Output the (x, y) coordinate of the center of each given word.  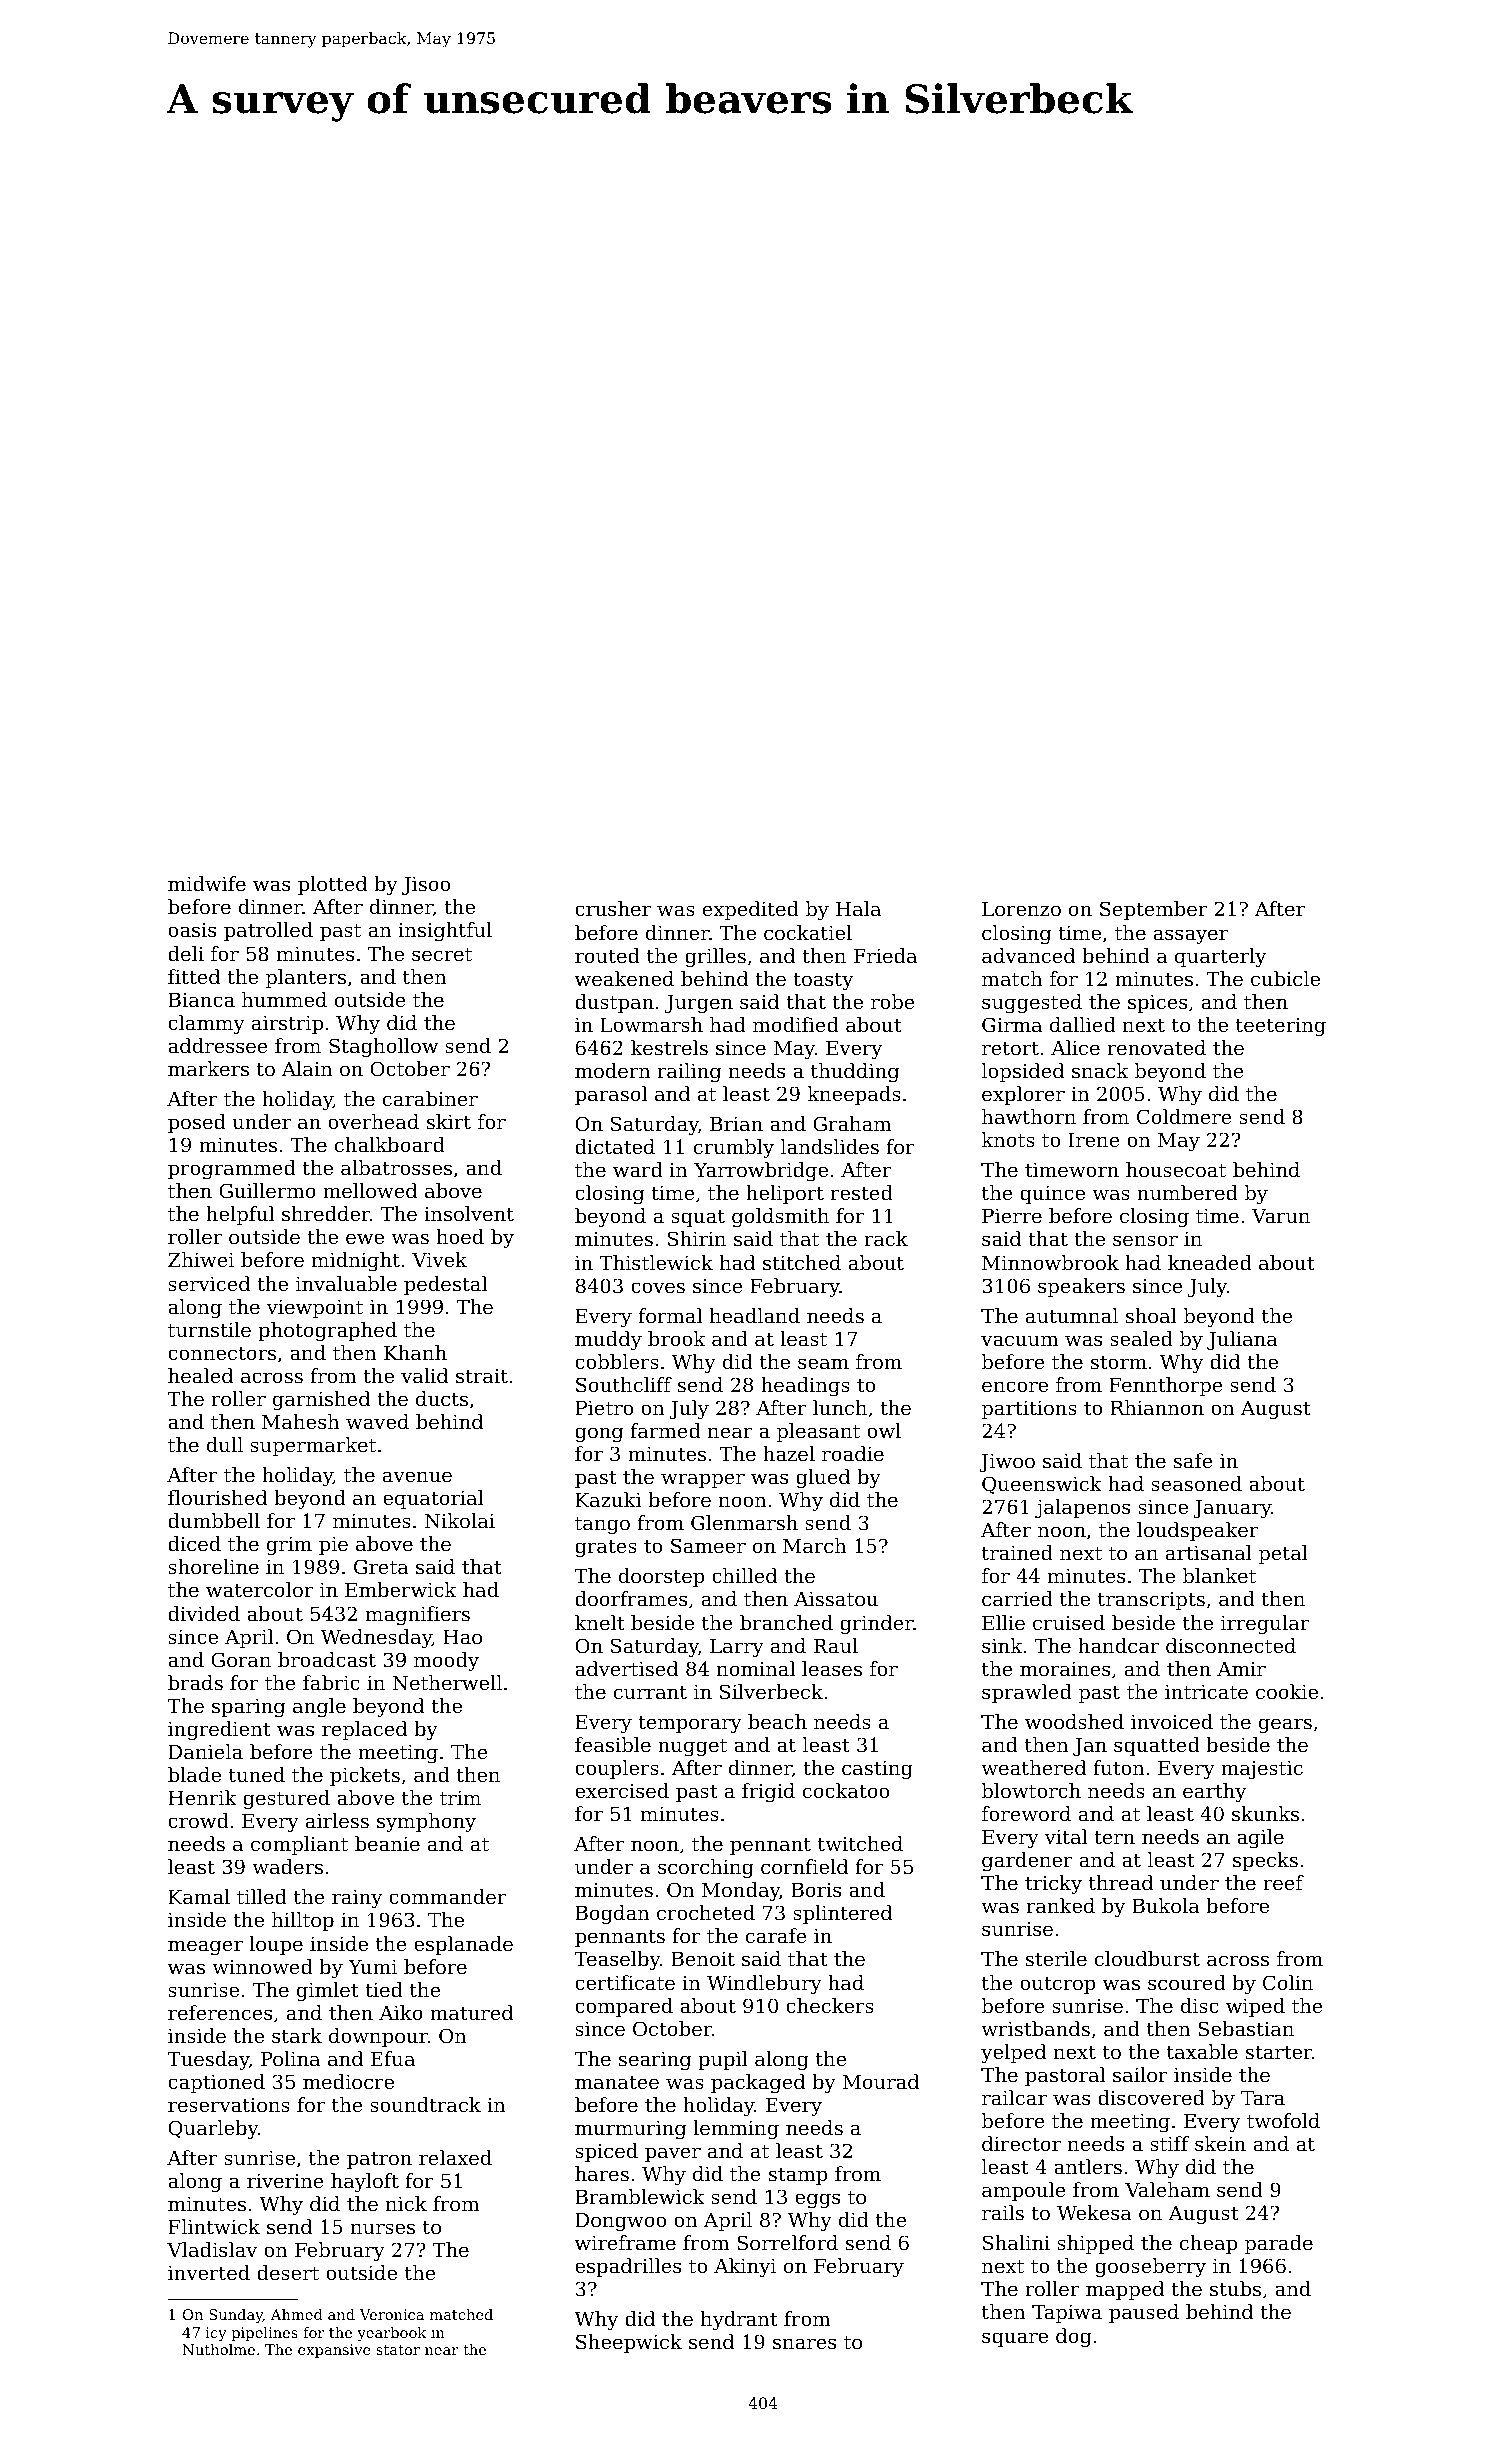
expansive (334, 2351)
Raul (836, 1646)
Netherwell (447, 1683)
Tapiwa (1067, 2313)
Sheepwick (629, 2343)
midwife (207, 884)
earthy (1214, 1793)
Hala (858, 908)
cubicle (1285, 979)
